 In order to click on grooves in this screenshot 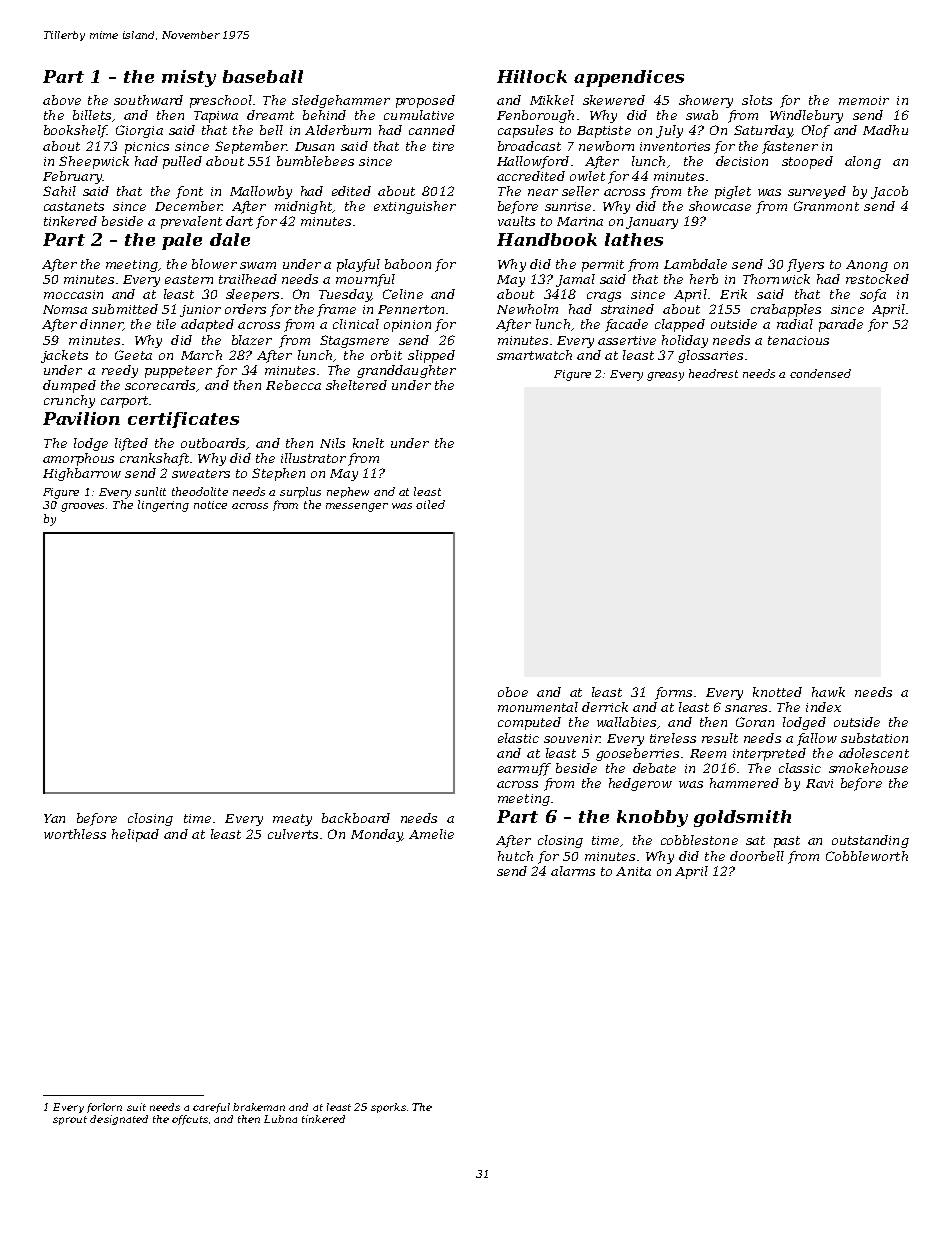, I will do `click(84, 507)`.
